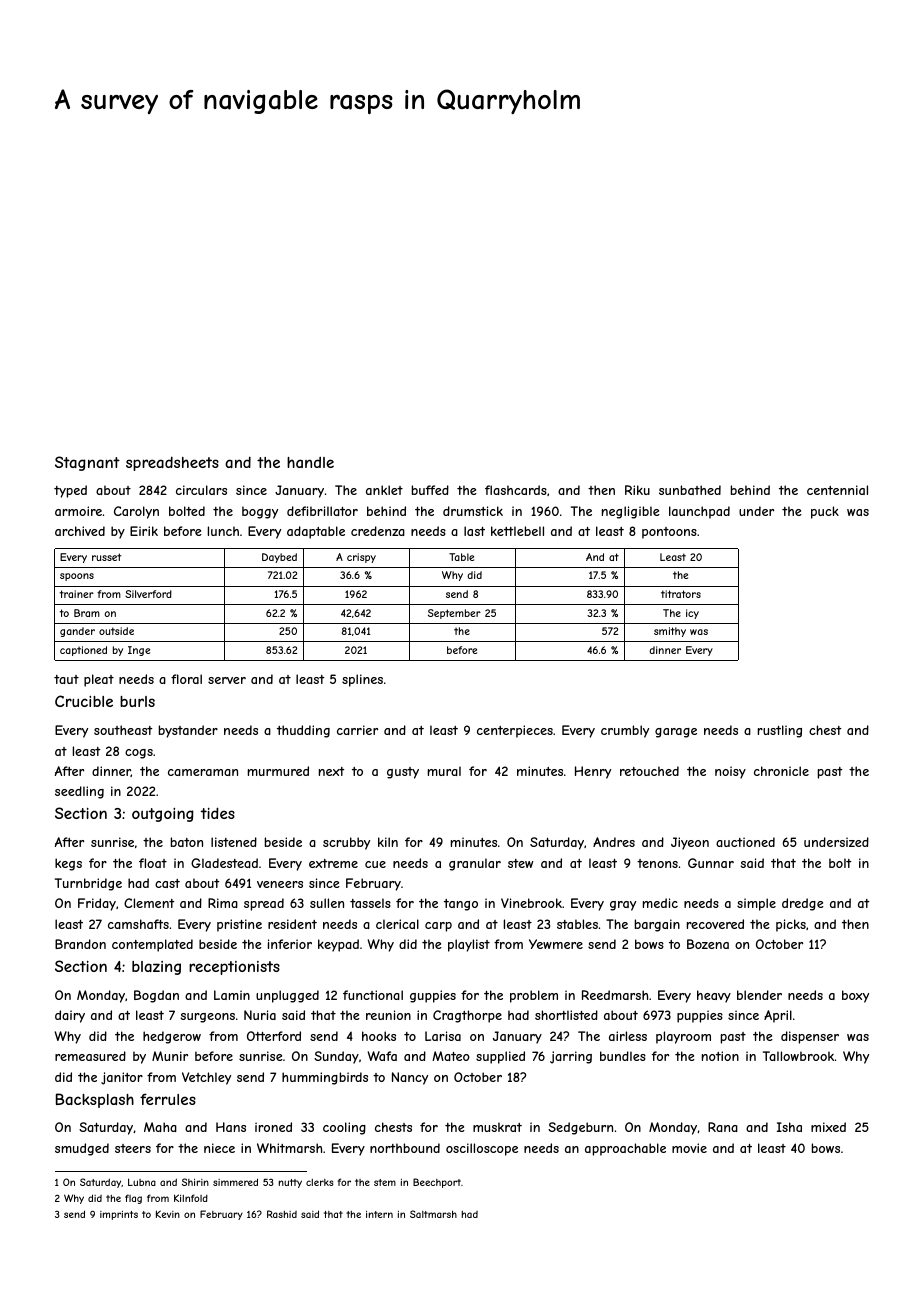  What do you see at coordinates (745, 842) in the screenshot?
I see `auctioned` at bounding box center [745, 842].
